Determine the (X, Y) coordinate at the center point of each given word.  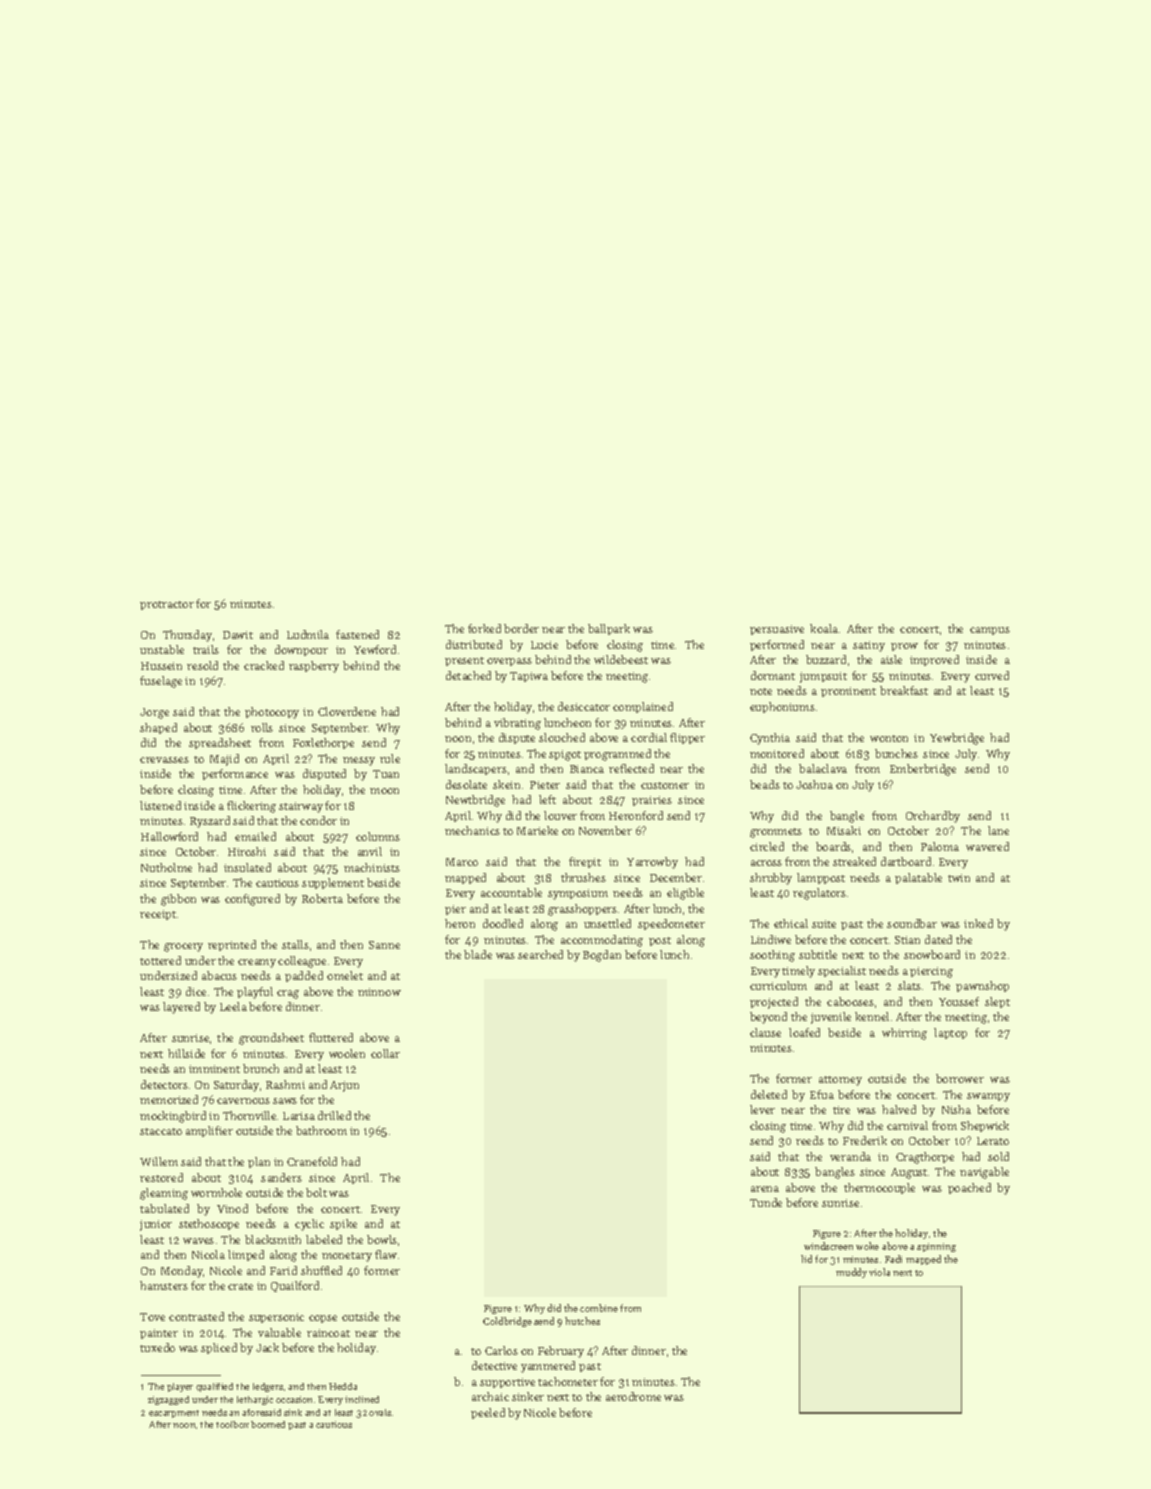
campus (990, 631)
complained (643, 707)
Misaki (844, 830)
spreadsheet (220, 743)
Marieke (537, 830)
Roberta (322, 898)
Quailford (295, 1286)
